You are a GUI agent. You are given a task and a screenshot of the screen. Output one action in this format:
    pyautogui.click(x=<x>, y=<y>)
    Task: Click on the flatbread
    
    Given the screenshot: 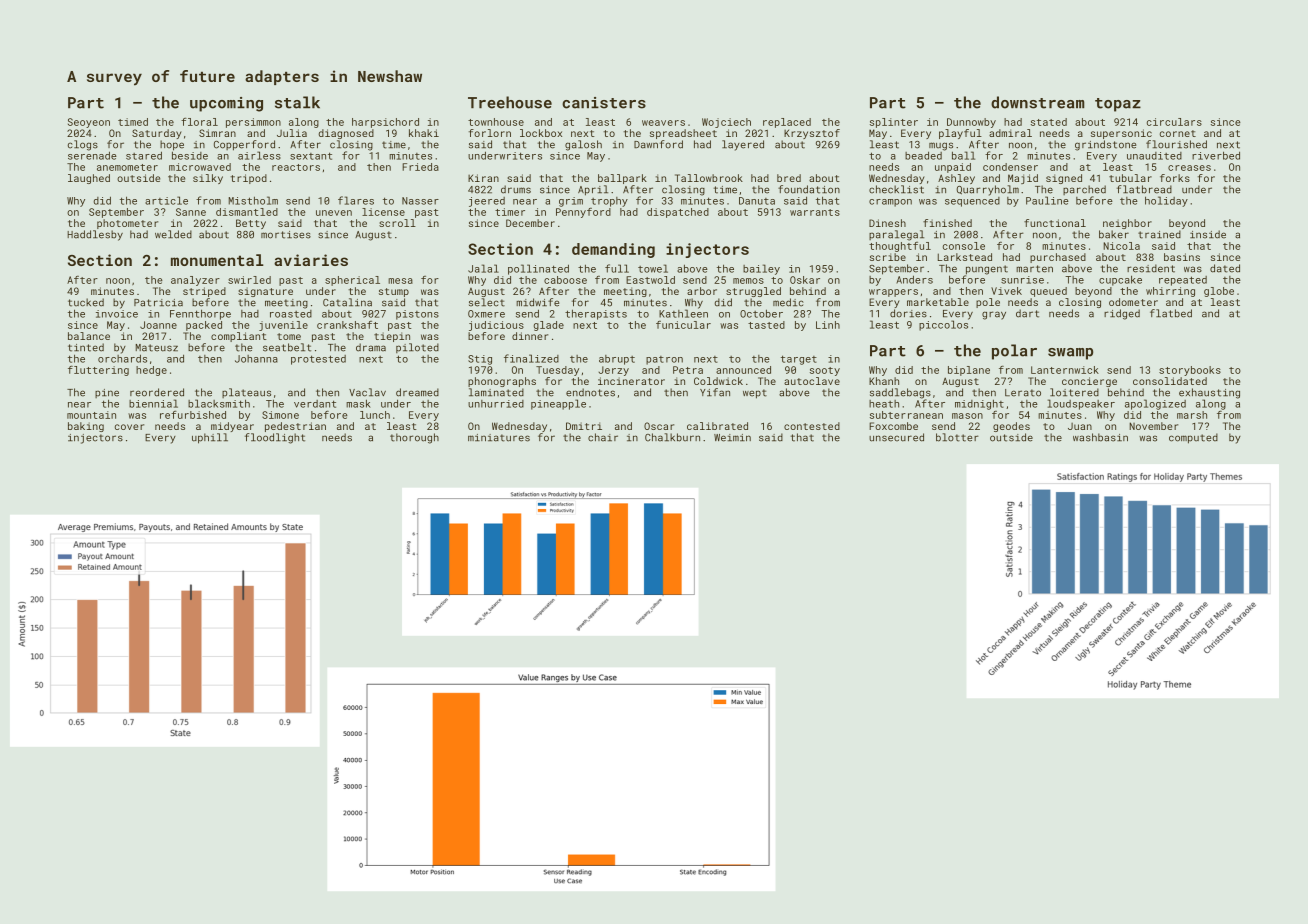 What is the action you would take?
    pyautogui.click(x=1144, y=189)
